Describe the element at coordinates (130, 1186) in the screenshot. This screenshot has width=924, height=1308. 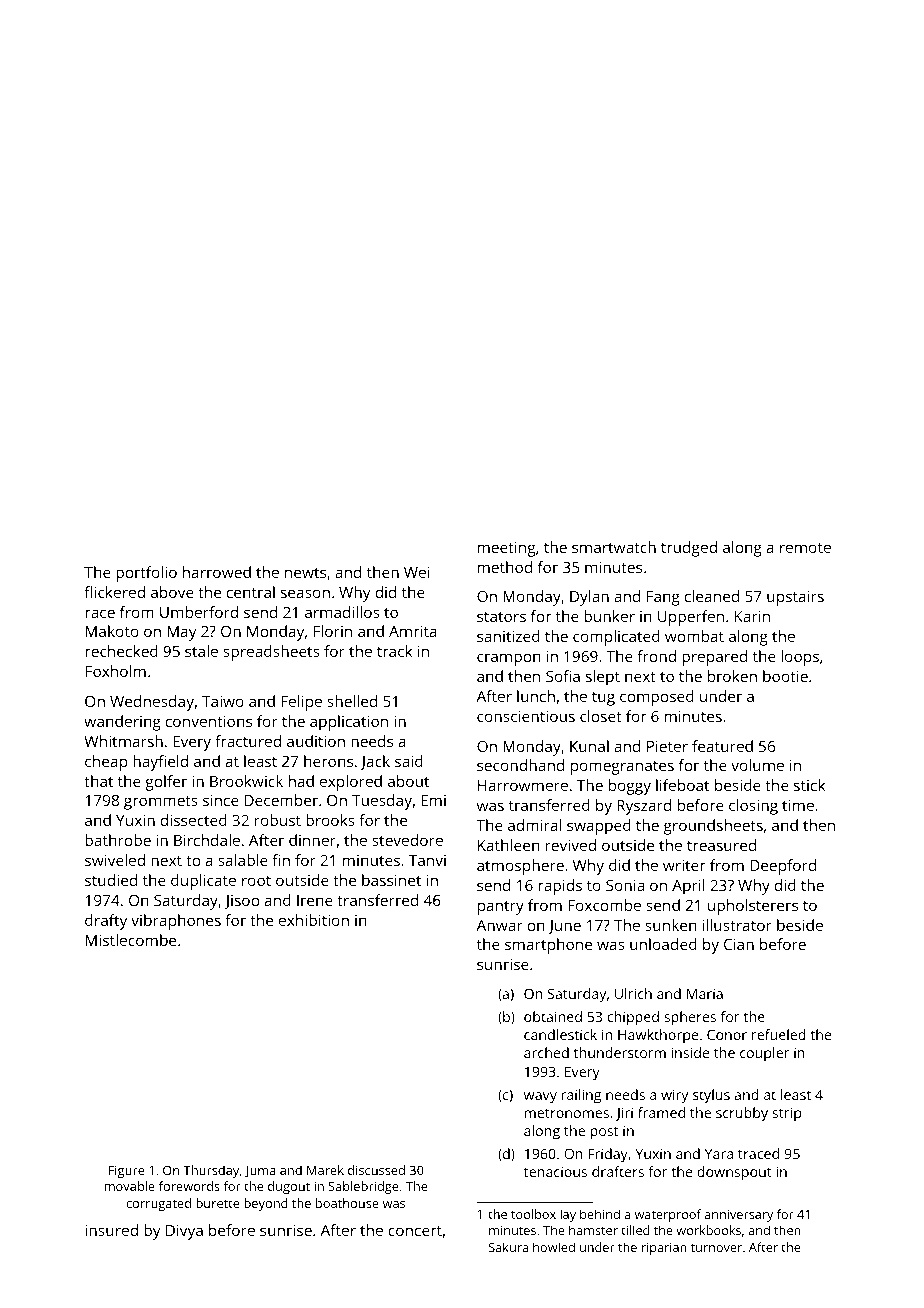
I see `movable` at that location.
